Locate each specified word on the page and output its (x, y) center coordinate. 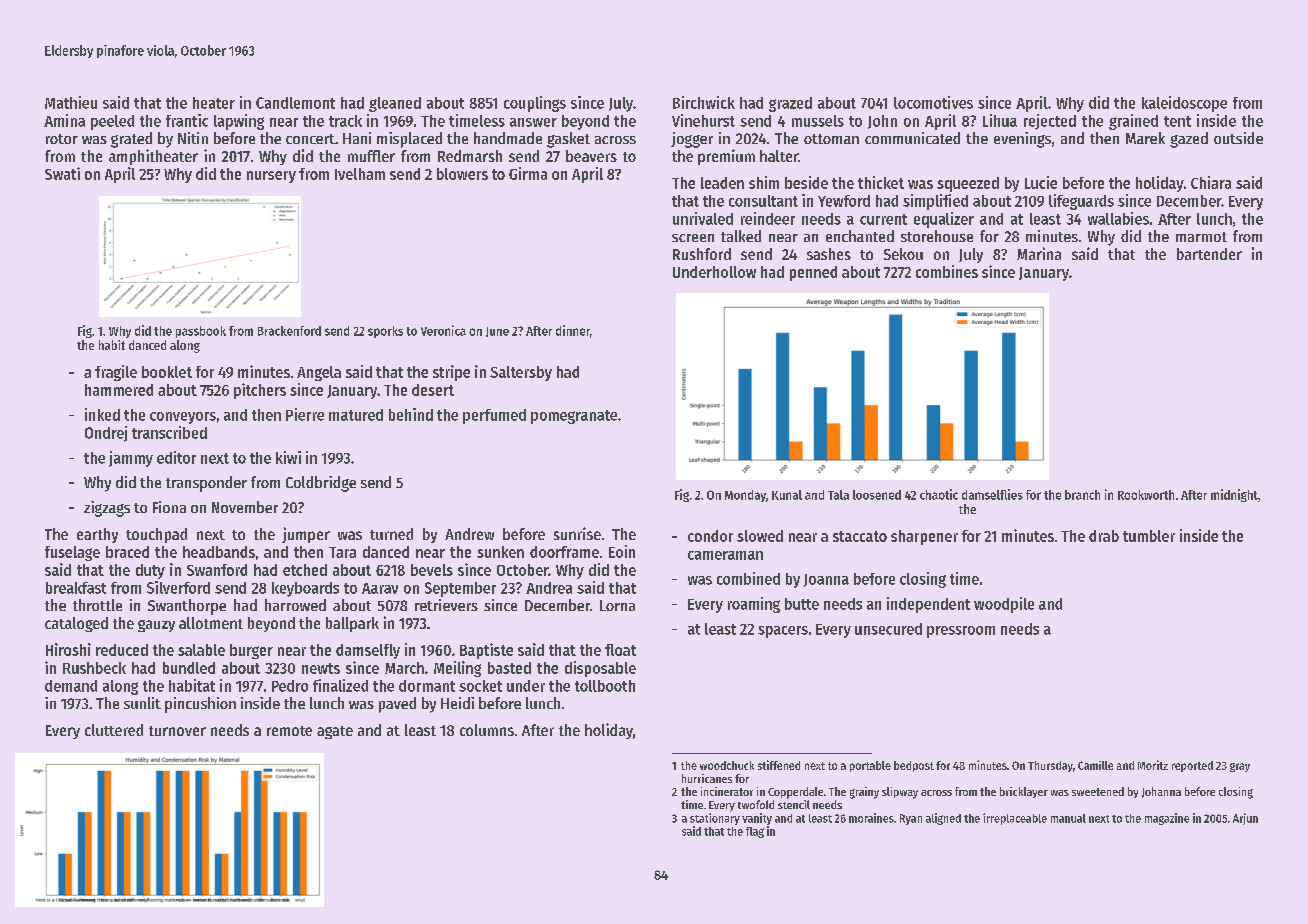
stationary (715, 819)
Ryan (911, 819)
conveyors (183, 418)
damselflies (992, 494)
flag (755, 832)
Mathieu (71, 102)
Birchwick (704, 102)
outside (1238, 138)
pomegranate (574, 417)
